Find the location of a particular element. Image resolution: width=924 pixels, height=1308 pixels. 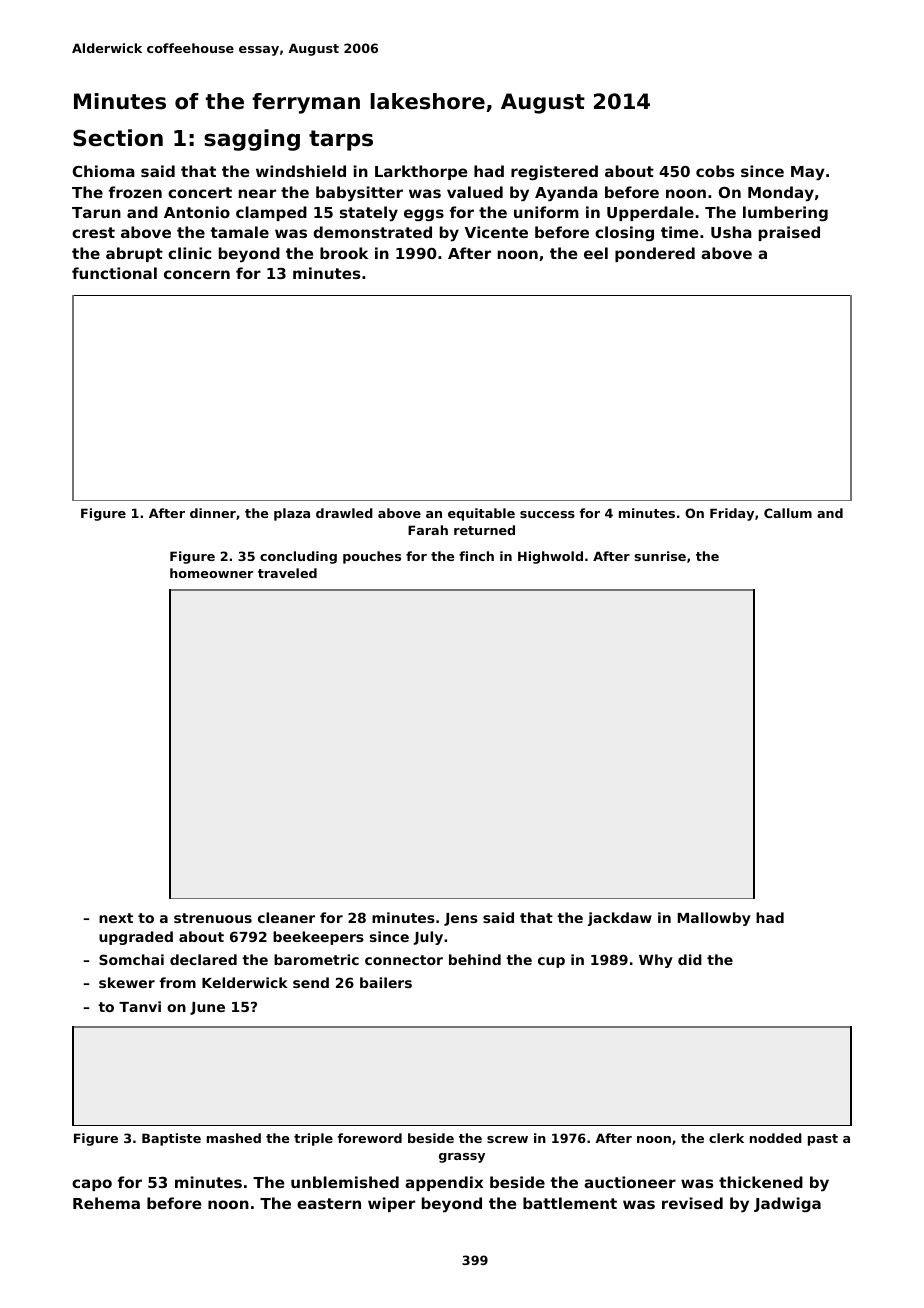

stately is located at coordinates (369, 214).
